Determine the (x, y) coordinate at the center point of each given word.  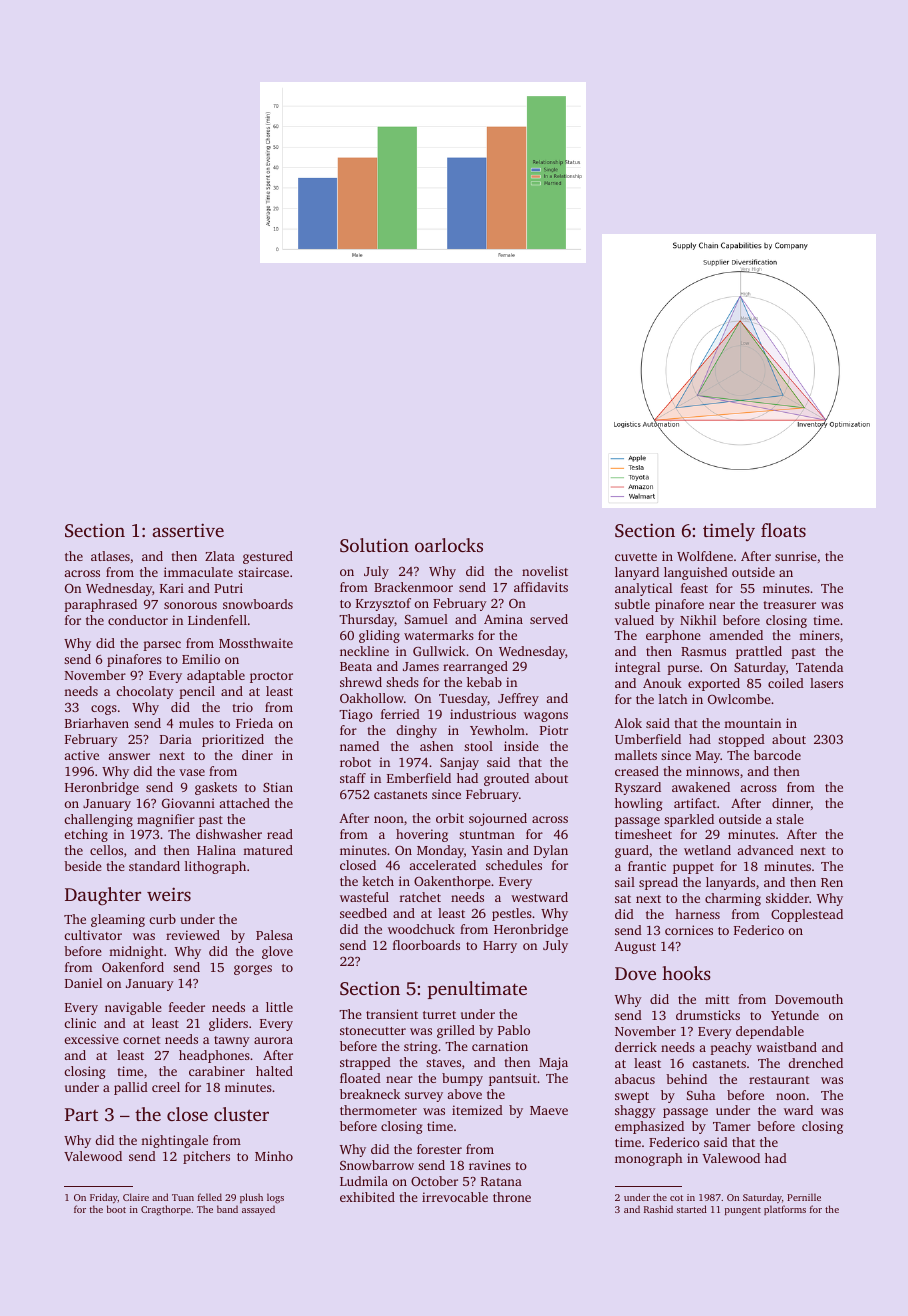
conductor (138, 620)
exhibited (367, 1197)
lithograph (215, 867)
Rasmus (703, 651)
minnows (712, 771)
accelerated (442, 865)
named (359, 746)
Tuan (183, 1197)
